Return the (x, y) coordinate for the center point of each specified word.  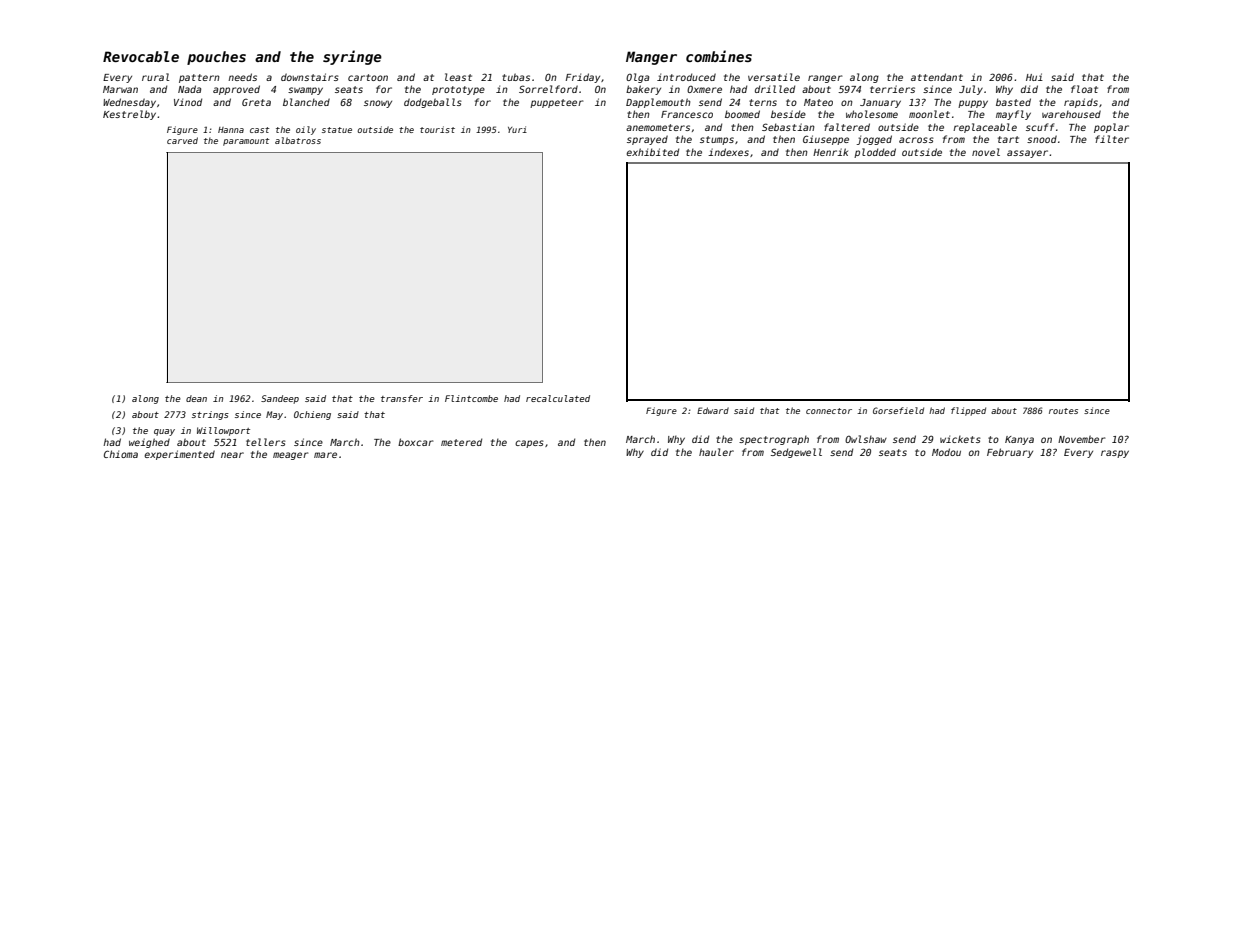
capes (529, 444)
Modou (946, 452)
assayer (1027, 154)
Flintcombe (471, 398)
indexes (728, 152)
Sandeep (280, 399)
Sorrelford (548, 89)
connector (829, 411)
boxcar (415, 442)
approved (236, 90)
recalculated (558, 398)
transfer (402, 398)
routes (1063, 411)
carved (182, 140)
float (1084, 89)
